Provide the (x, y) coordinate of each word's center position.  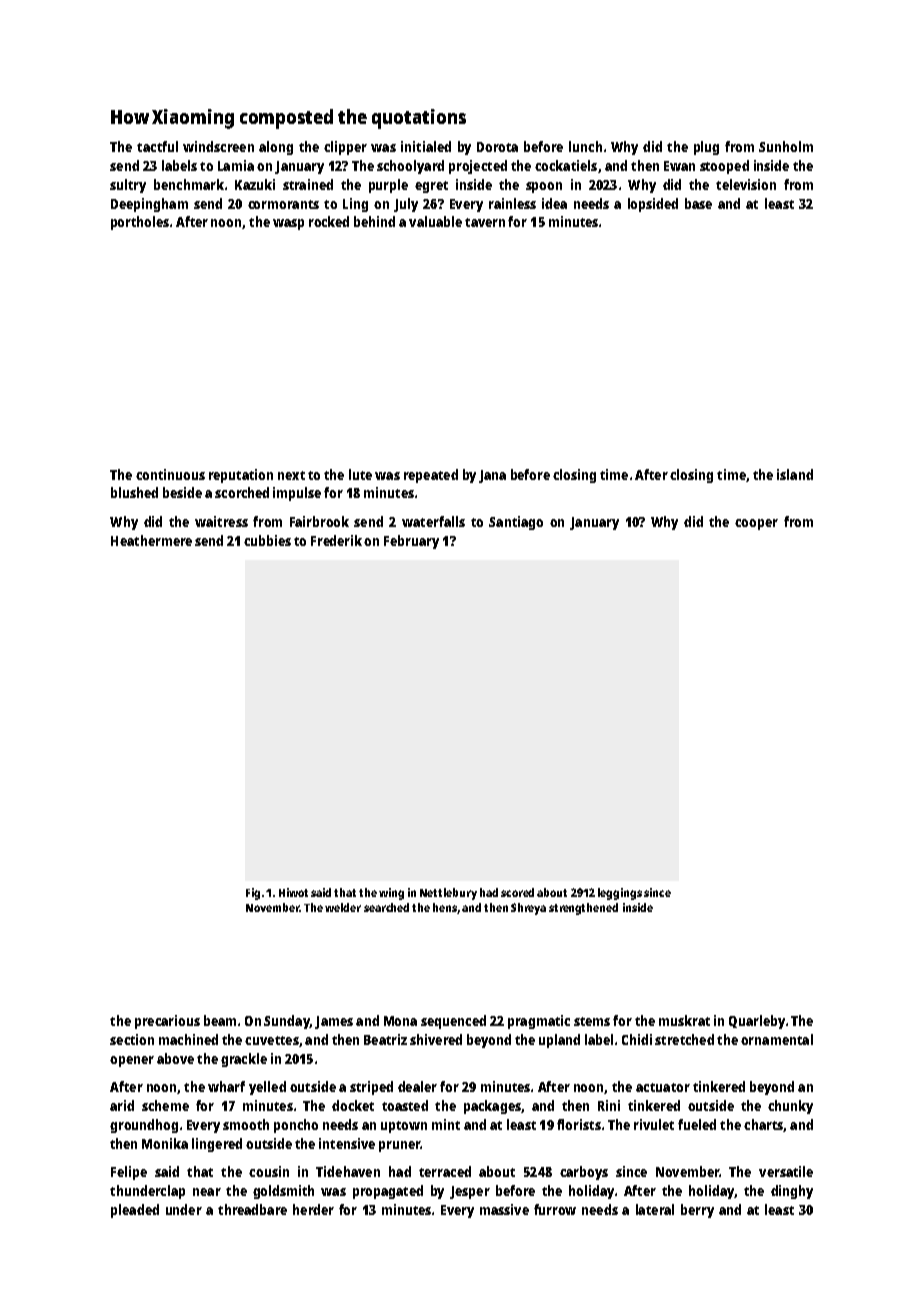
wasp (288, 224)
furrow (555, 1209)
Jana (492, 476)
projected (478, 167)
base (698, 203)
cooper (756, 524)
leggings (620, 894)
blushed (134, 492)
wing (391, 894)
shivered (436, 1039)
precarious (167, 1022)
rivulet (654, 1124)
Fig (253, 894)
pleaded (135, 1211)
